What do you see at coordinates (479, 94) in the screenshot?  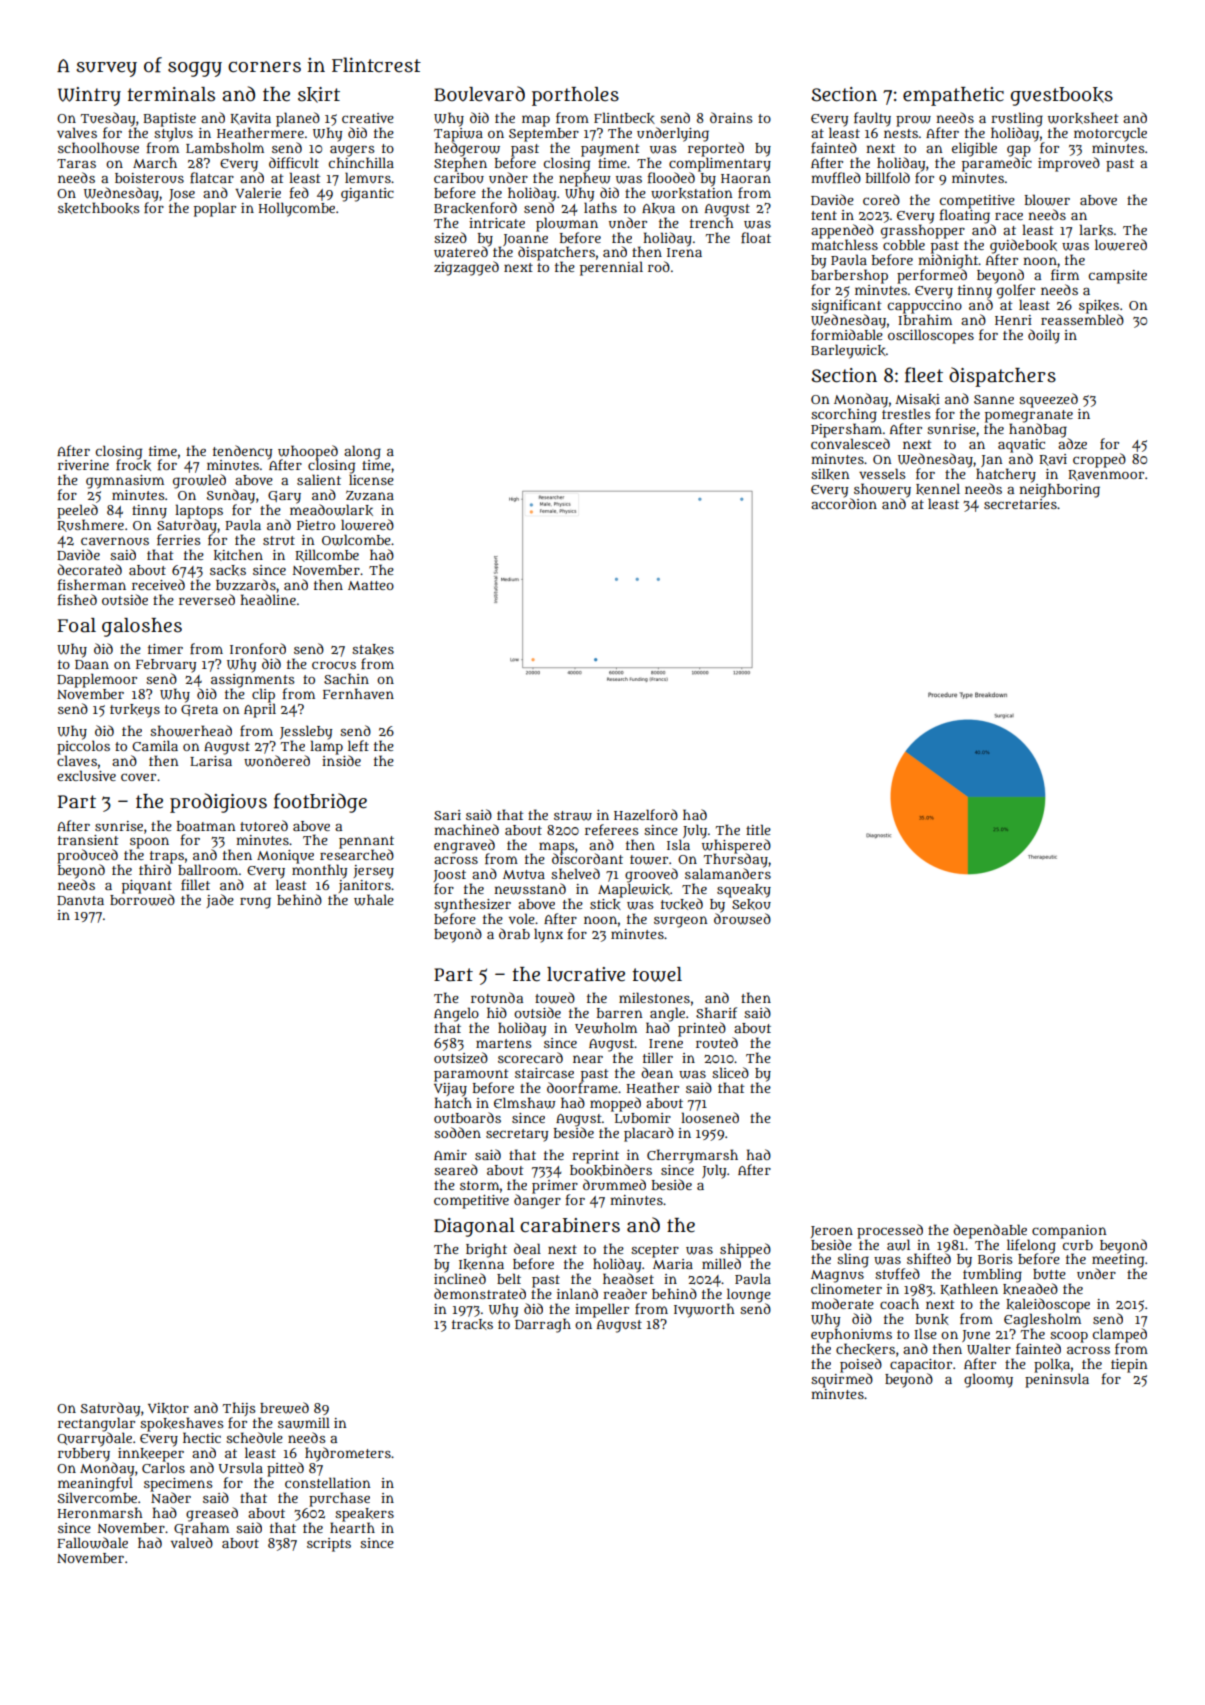 I see `Boulevard` at bounding box center [479, 94].
